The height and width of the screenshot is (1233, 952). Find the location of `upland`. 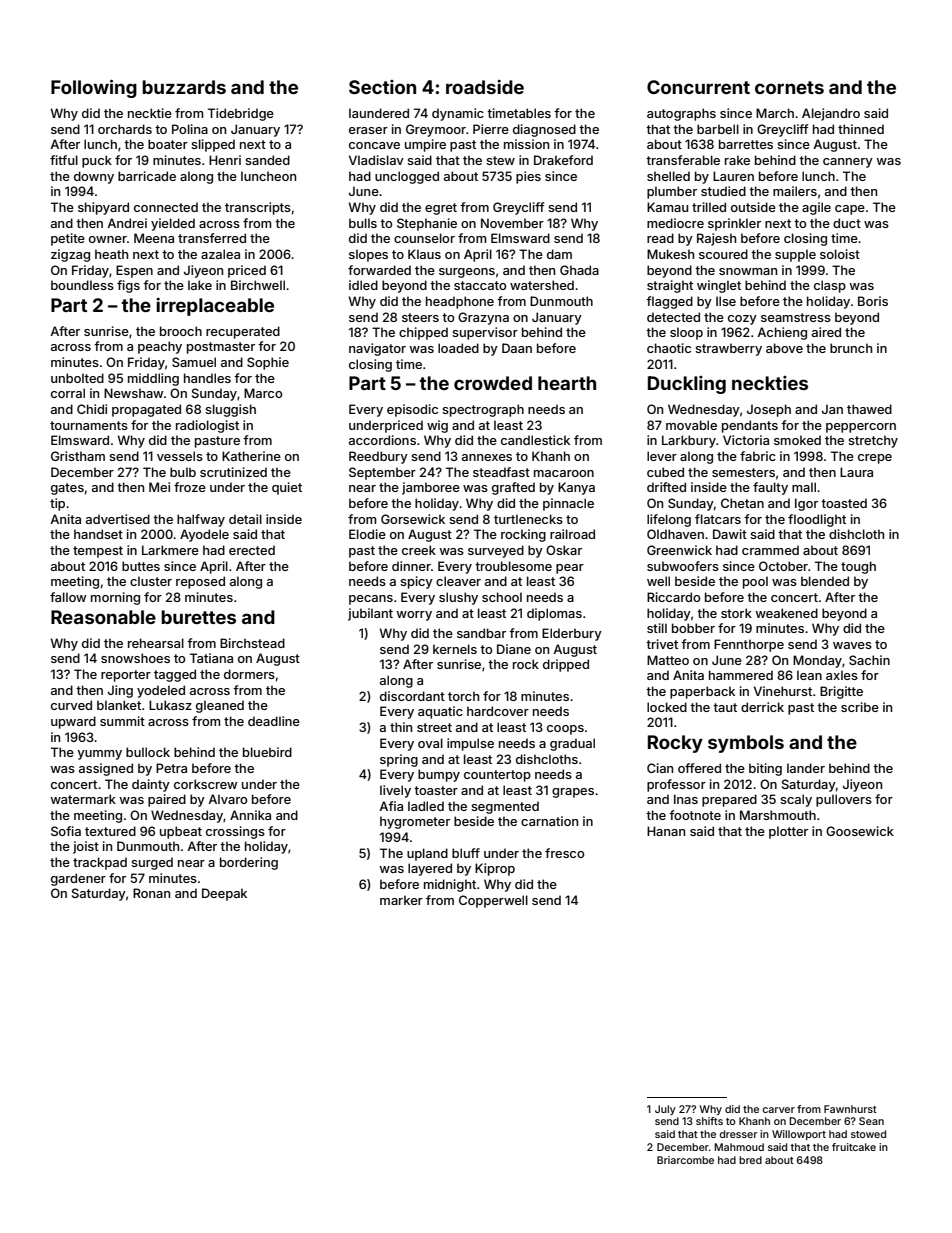

upland is located at coordinates (427, 854).
